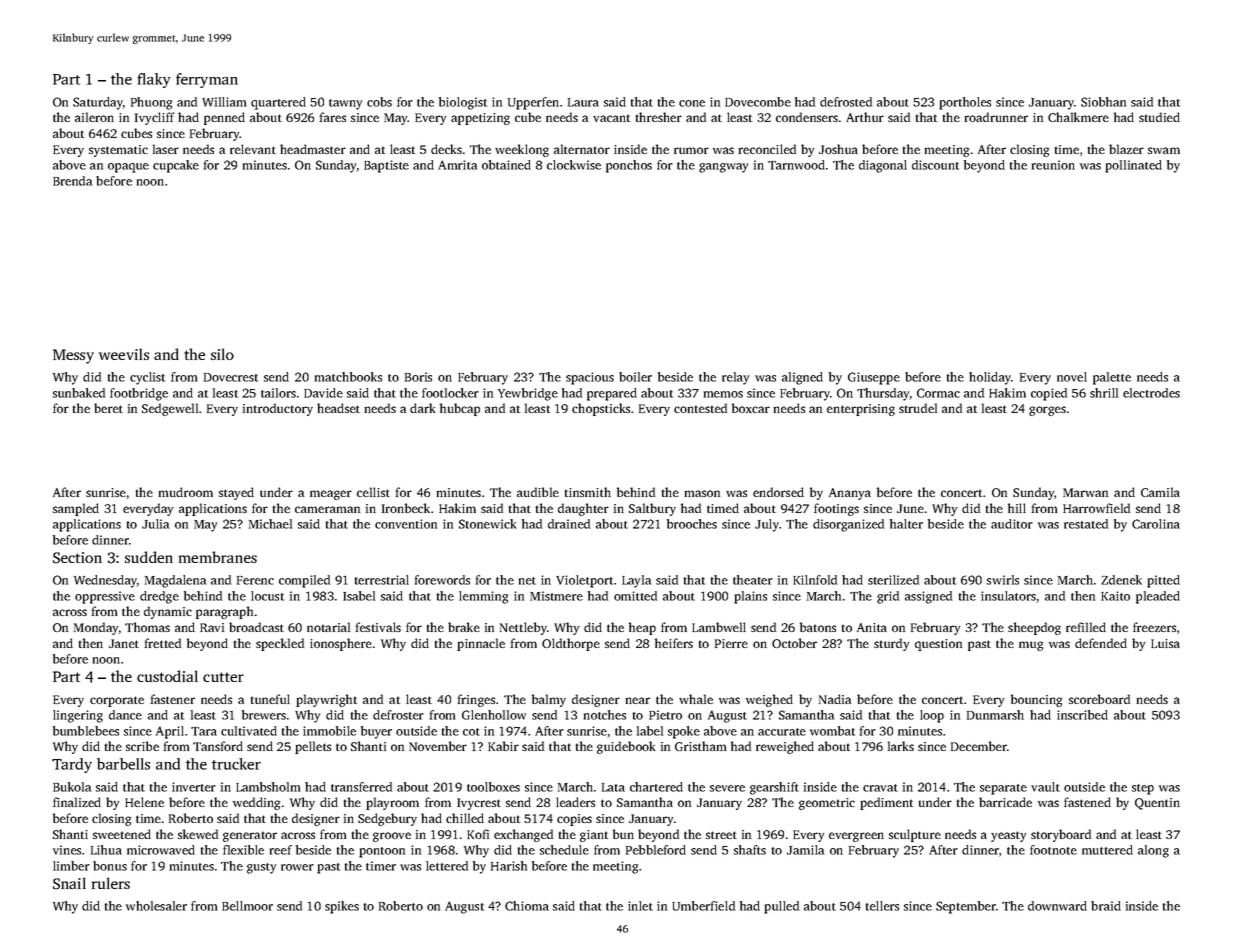 The image size is (1233, 952). What do you see at coordinates (1099, 699) in the document?
I see `scoreboard` at bounding box center [1099, 699].
